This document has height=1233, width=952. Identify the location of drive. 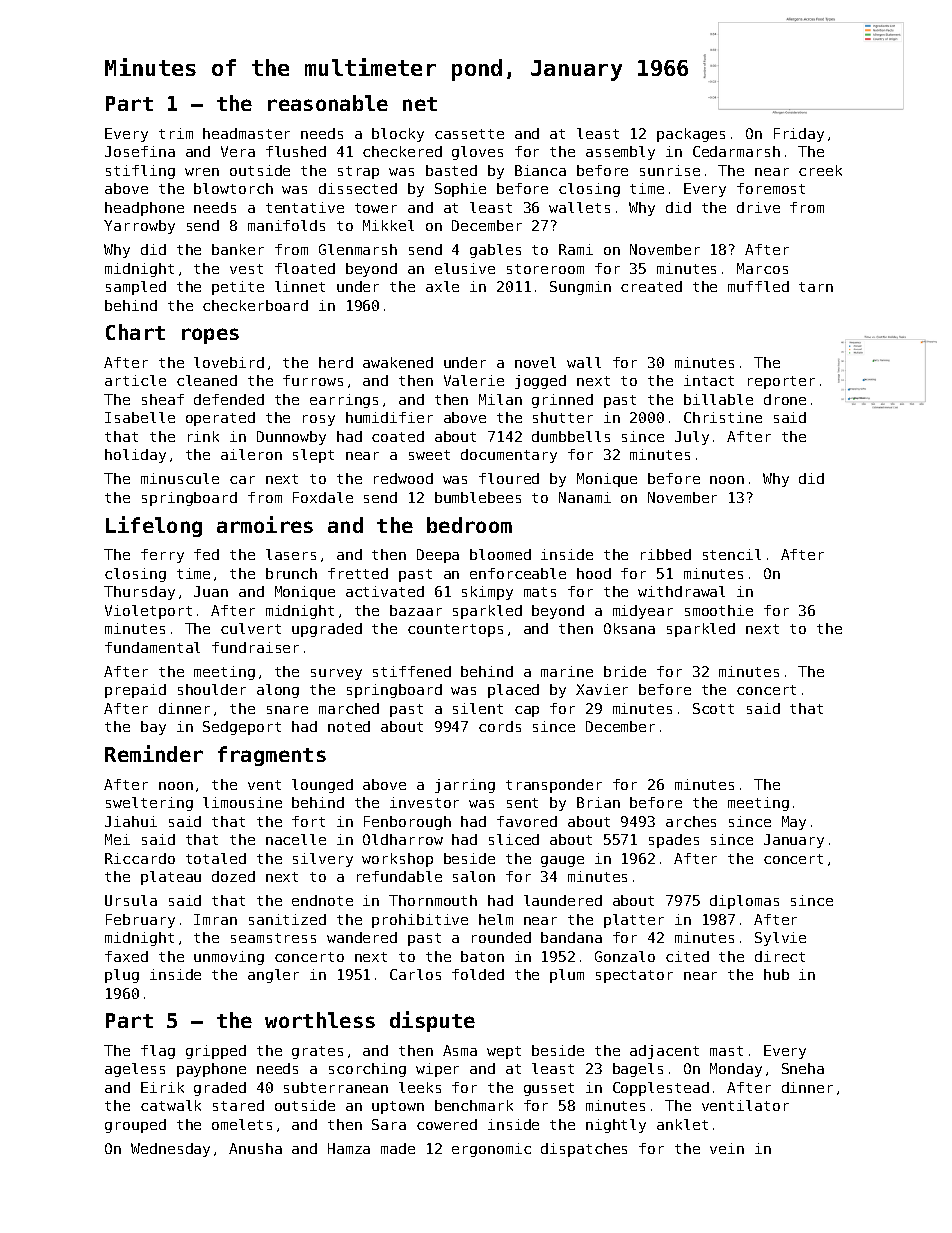
(758, 207).
